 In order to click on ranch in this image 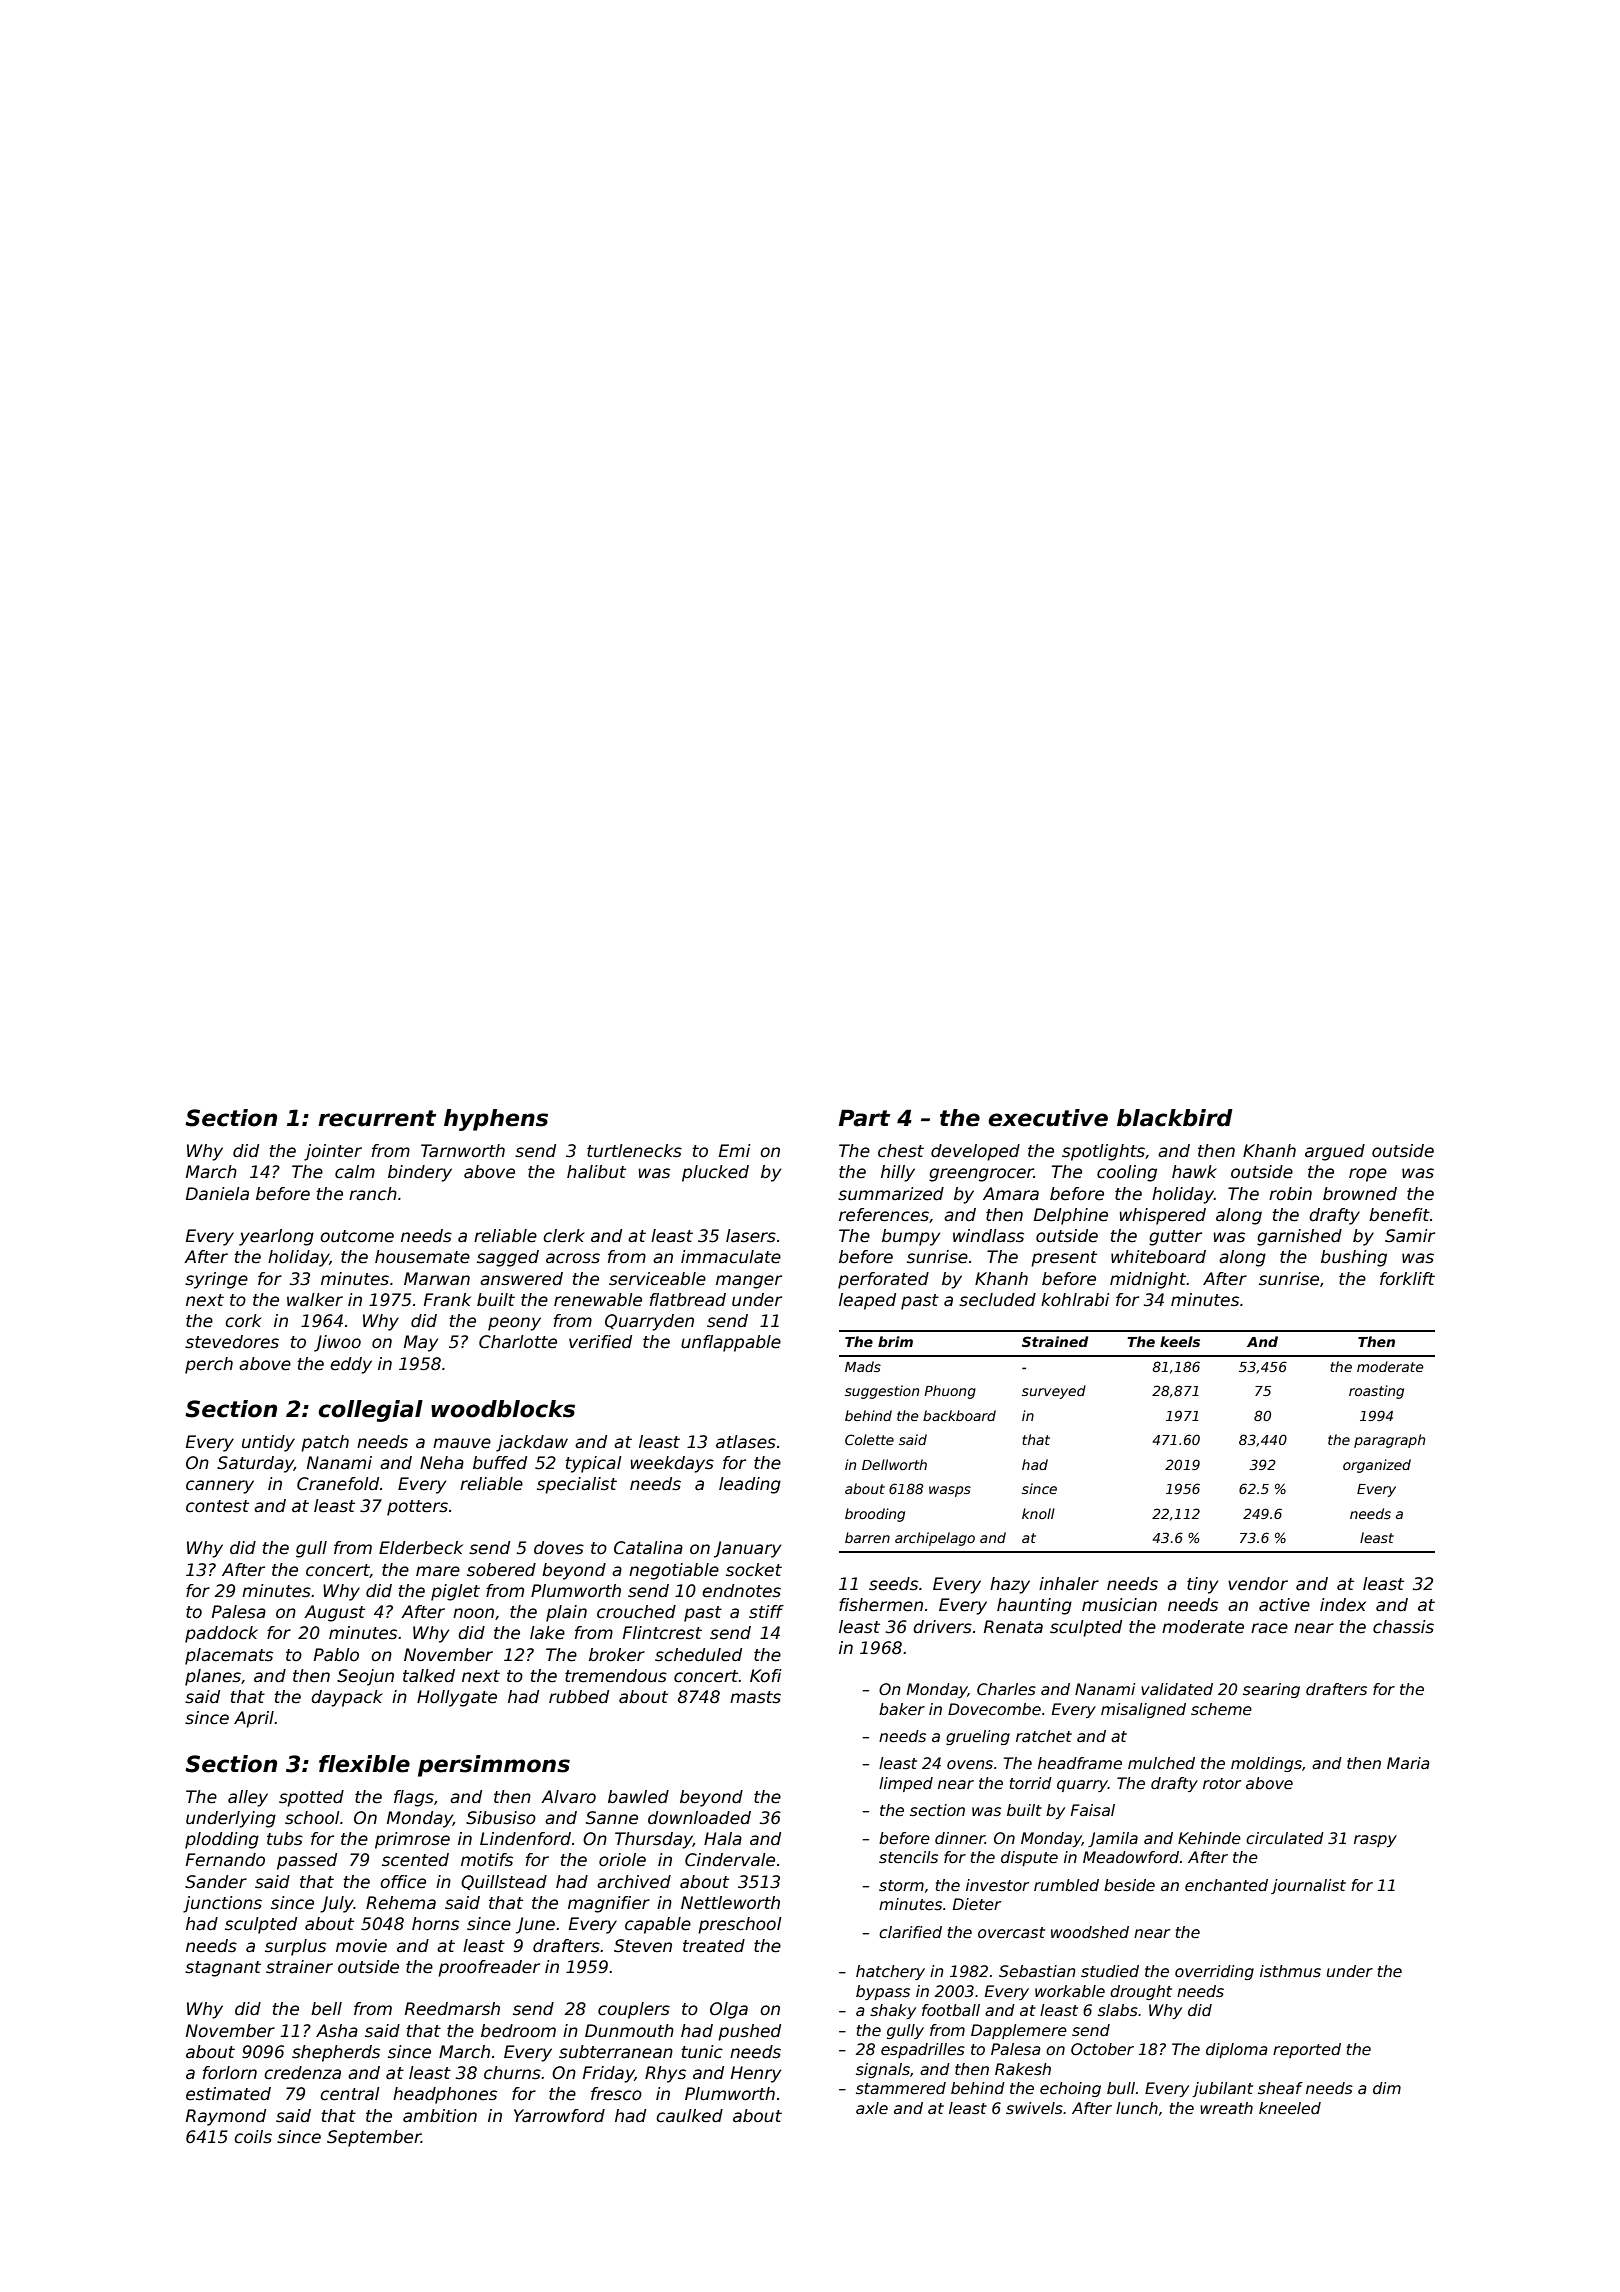, I will do `click(373, 1194)`.
